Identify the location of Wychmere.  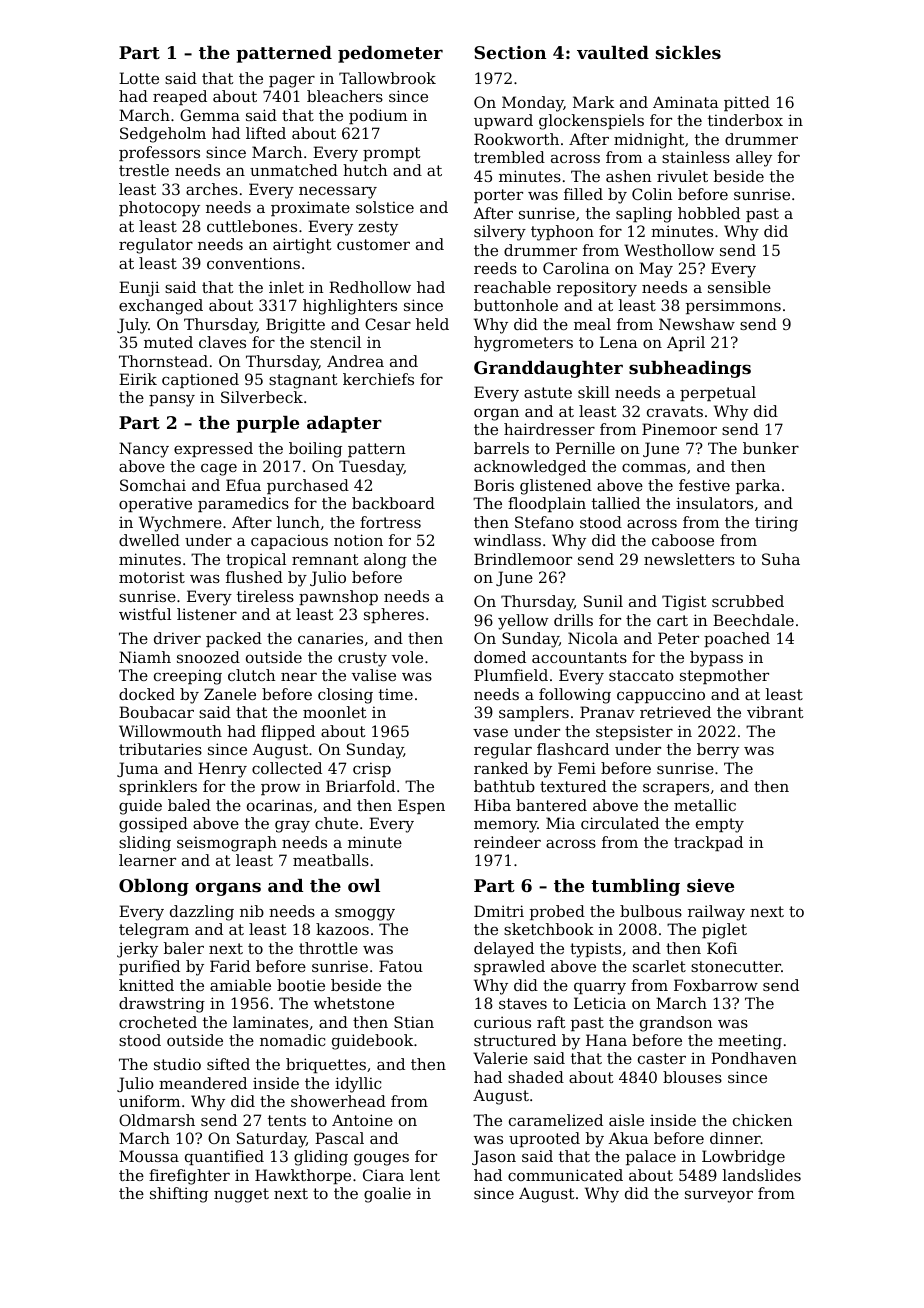
(180, 524).
